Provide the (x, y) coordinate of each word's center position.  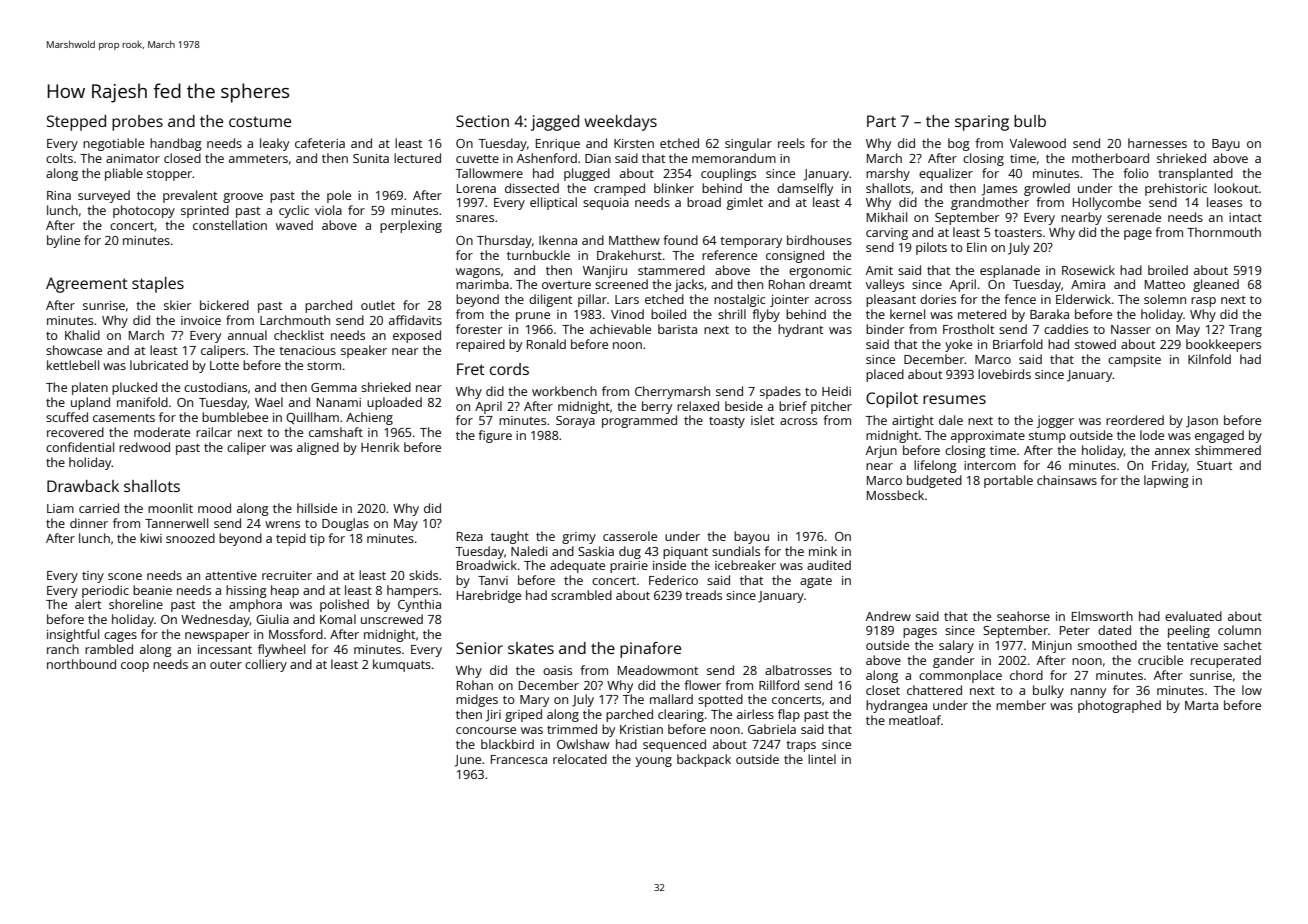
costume (260, 121)
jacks (689, 285)
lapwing (1166, 481)
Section (482, 121)
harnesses (1157, 143)
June (468, 761)
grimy (579, 538)
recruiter (287, 575)
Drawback (83, 486)
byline (63, 241)
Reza (470, 536)
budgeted (934, 481)
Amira (1088, 284)
